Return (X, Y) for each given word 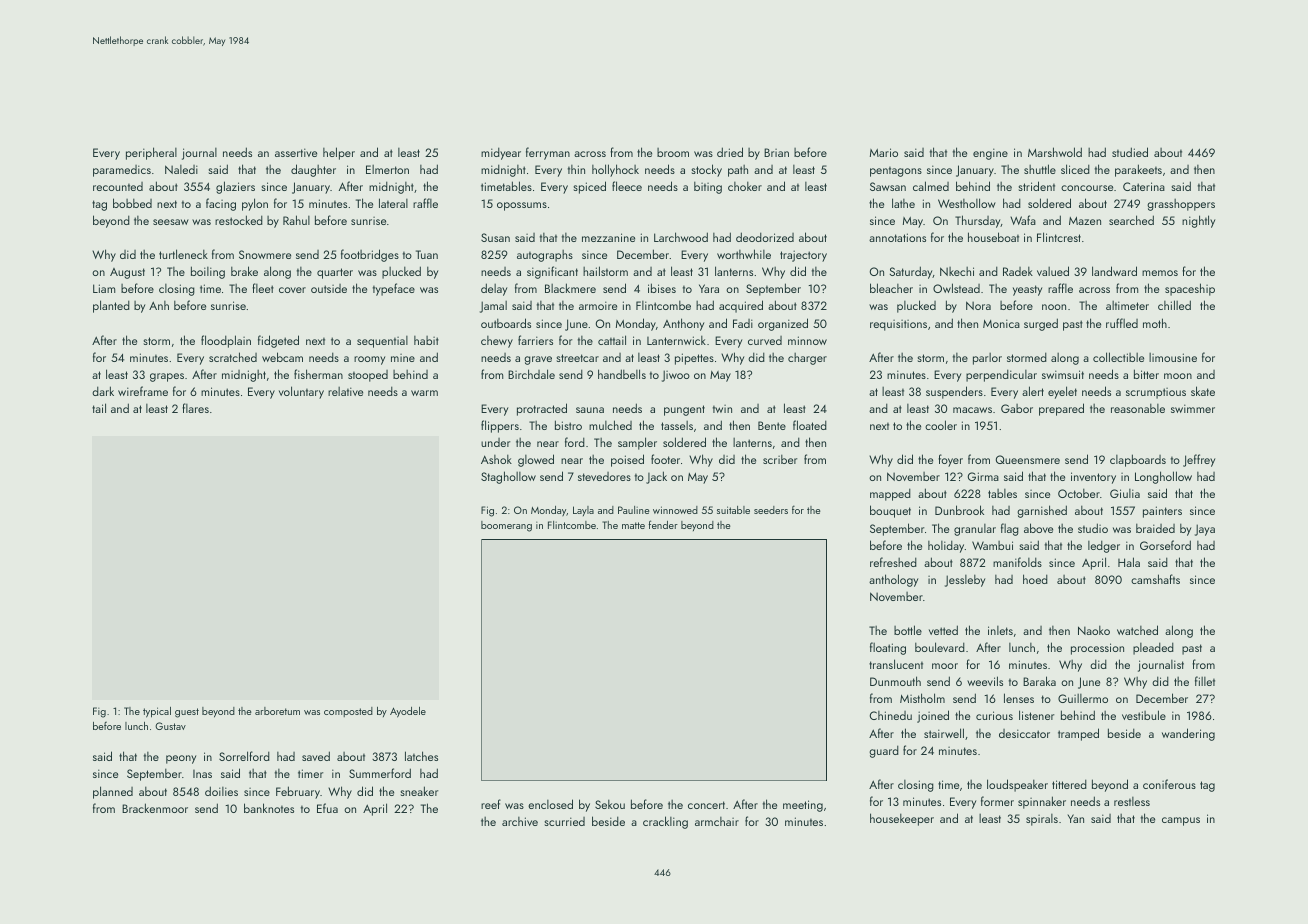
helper (339, 153)
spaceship (1190, 289)
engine (990, 154)
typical (157, 712)
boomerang (506, 526)
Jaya (1205, 530)
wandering (1188, 734)
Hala (1129, 562)
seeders (771, 510)
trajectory (803, 256)
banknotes (269, 808)
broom (673, 152)
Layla (583, 511)
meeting (803, 806)
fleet (263, 288)
